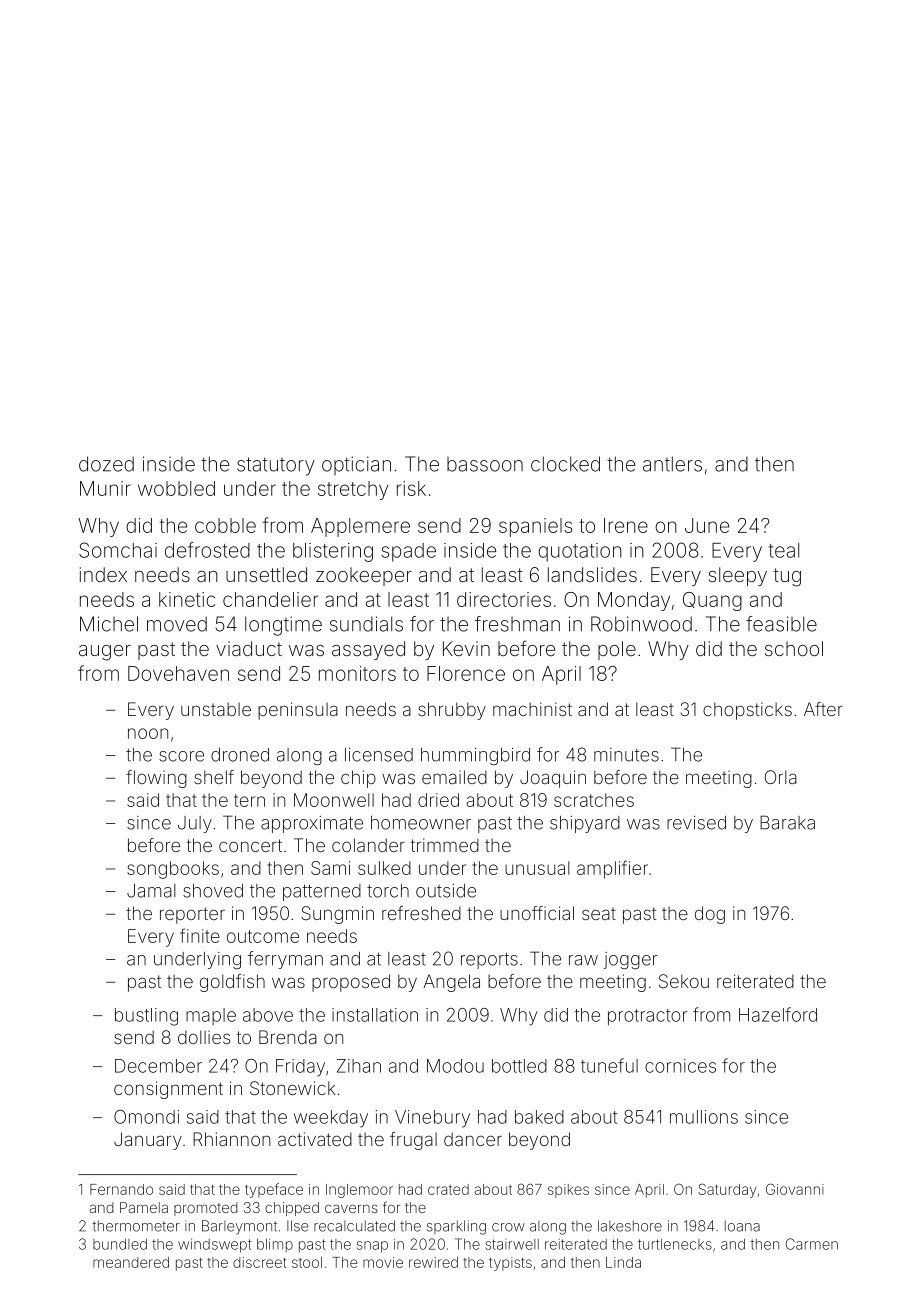  Describe the element at coordinates (787, 822) in the page. I see `Baraka` at that location.
